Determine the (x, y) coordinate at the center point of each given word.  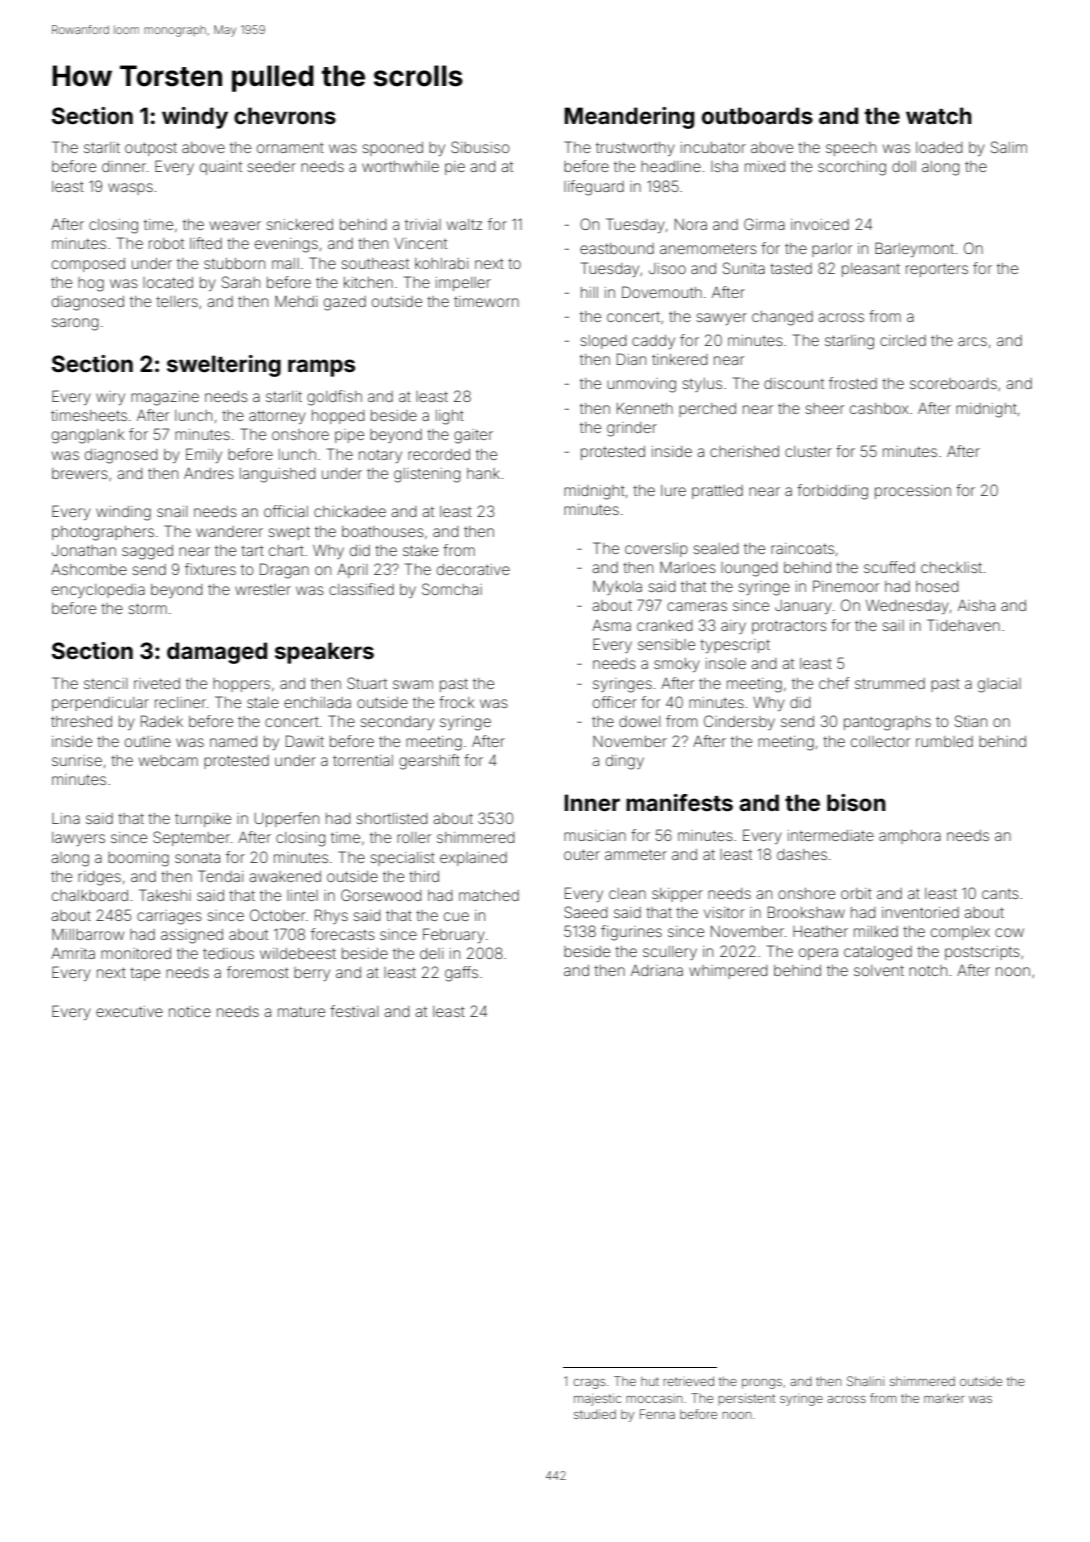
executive (129, 1011)
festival (354, 1011)
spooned (392, 149)
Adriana (657, 970)
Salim (1009, 147)
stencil (105, 683)
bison (856, 803)
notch (928, 970)
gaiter (473, 436)
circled (903, 340)
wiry (110, 398)
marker (944, 1398)
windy (195, 118)
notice (190, 1011)
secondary (397, 723)
